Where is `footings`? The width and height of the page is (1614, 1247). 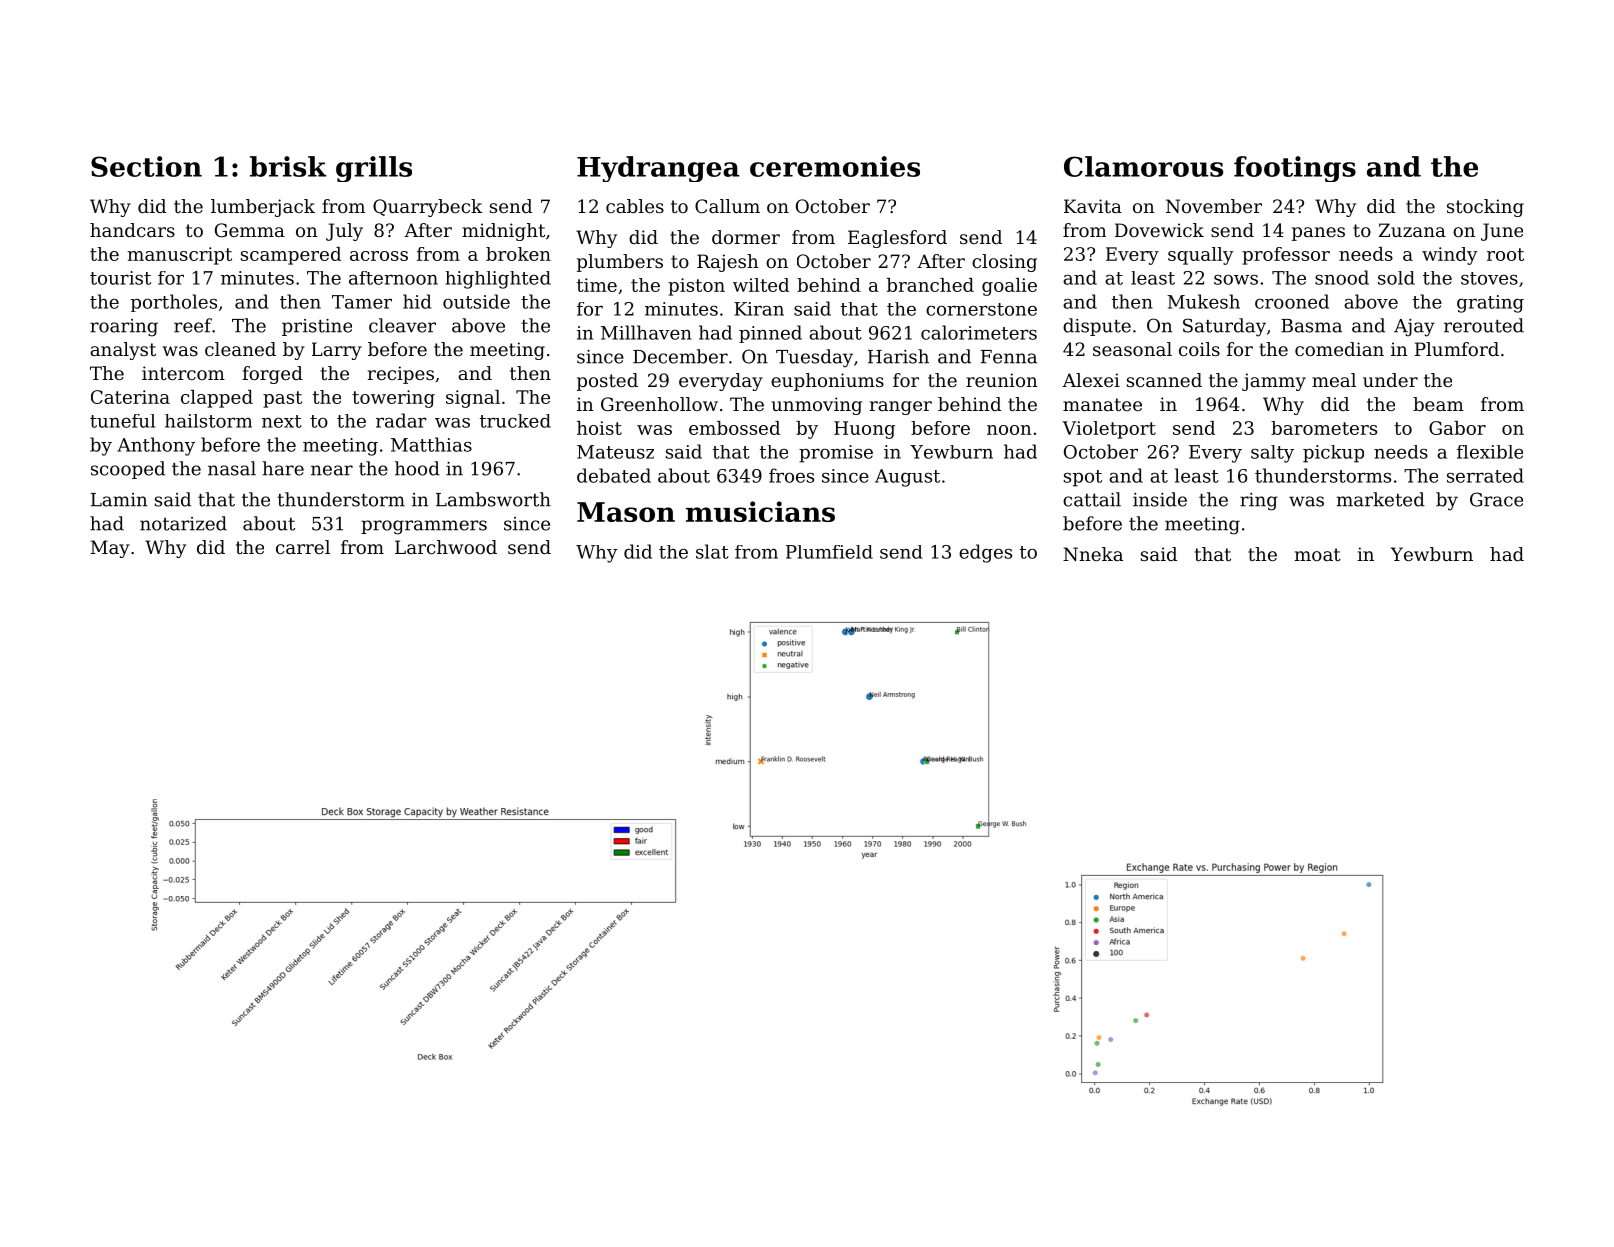 footings is located at coordinates (1295, 169).
